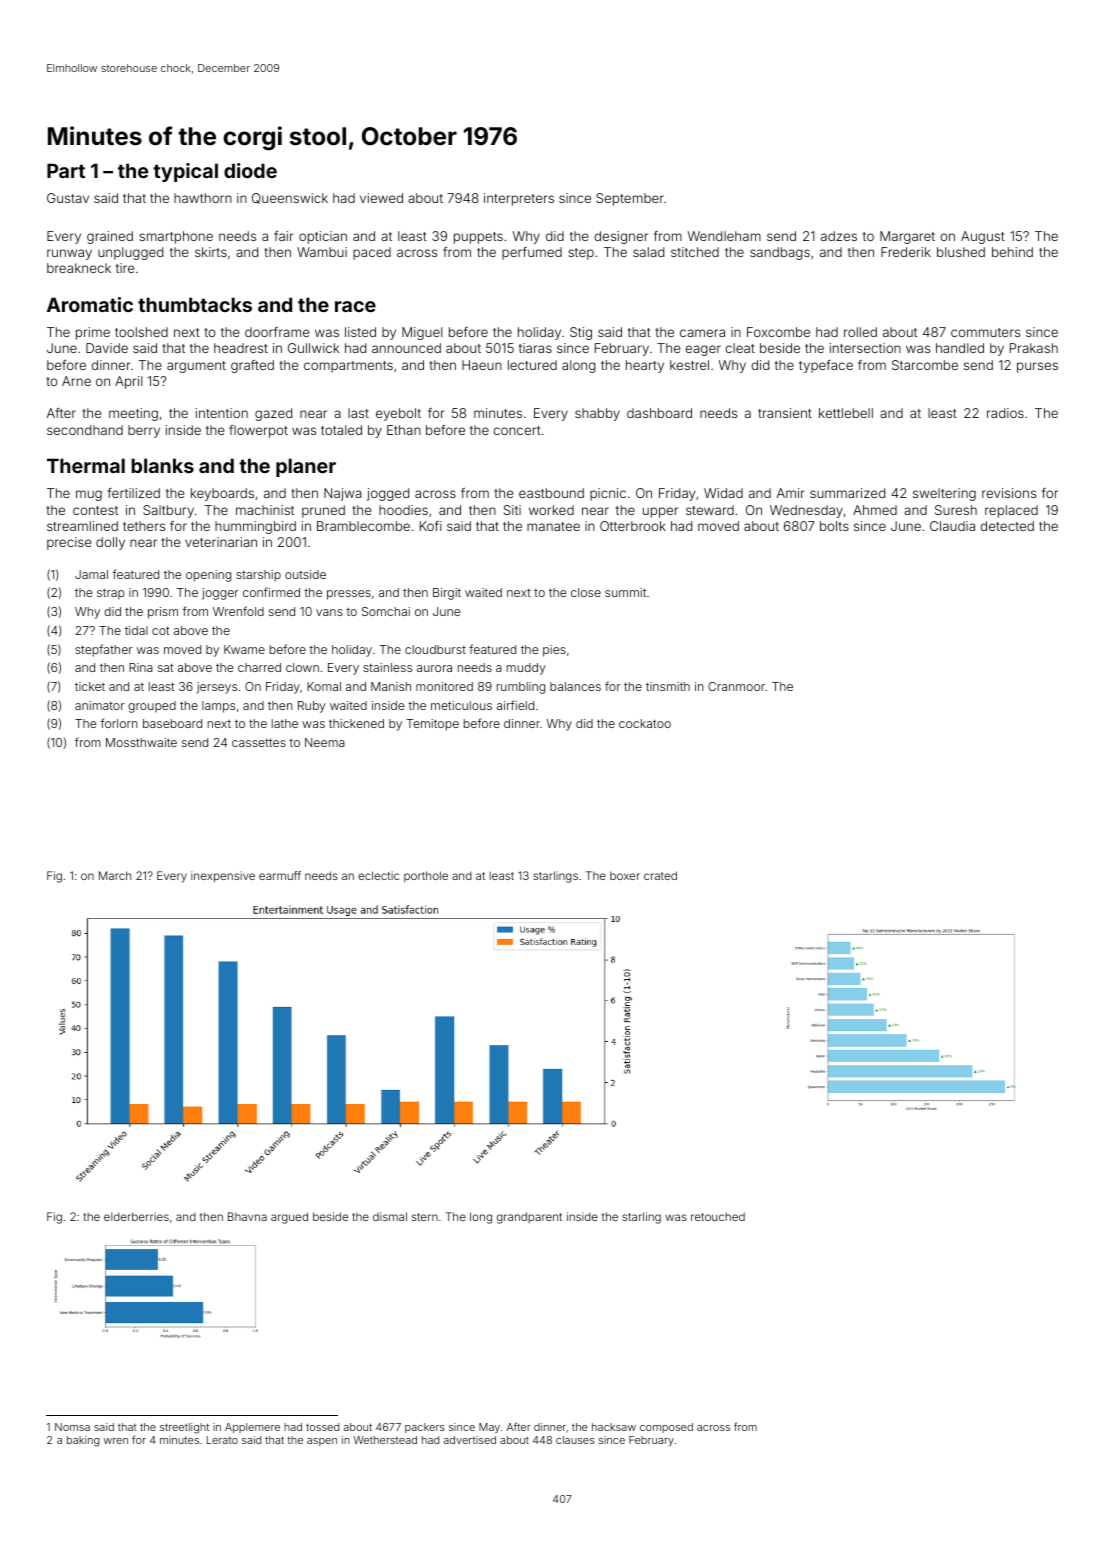  I want to click on behind, so click(1012, 252).
